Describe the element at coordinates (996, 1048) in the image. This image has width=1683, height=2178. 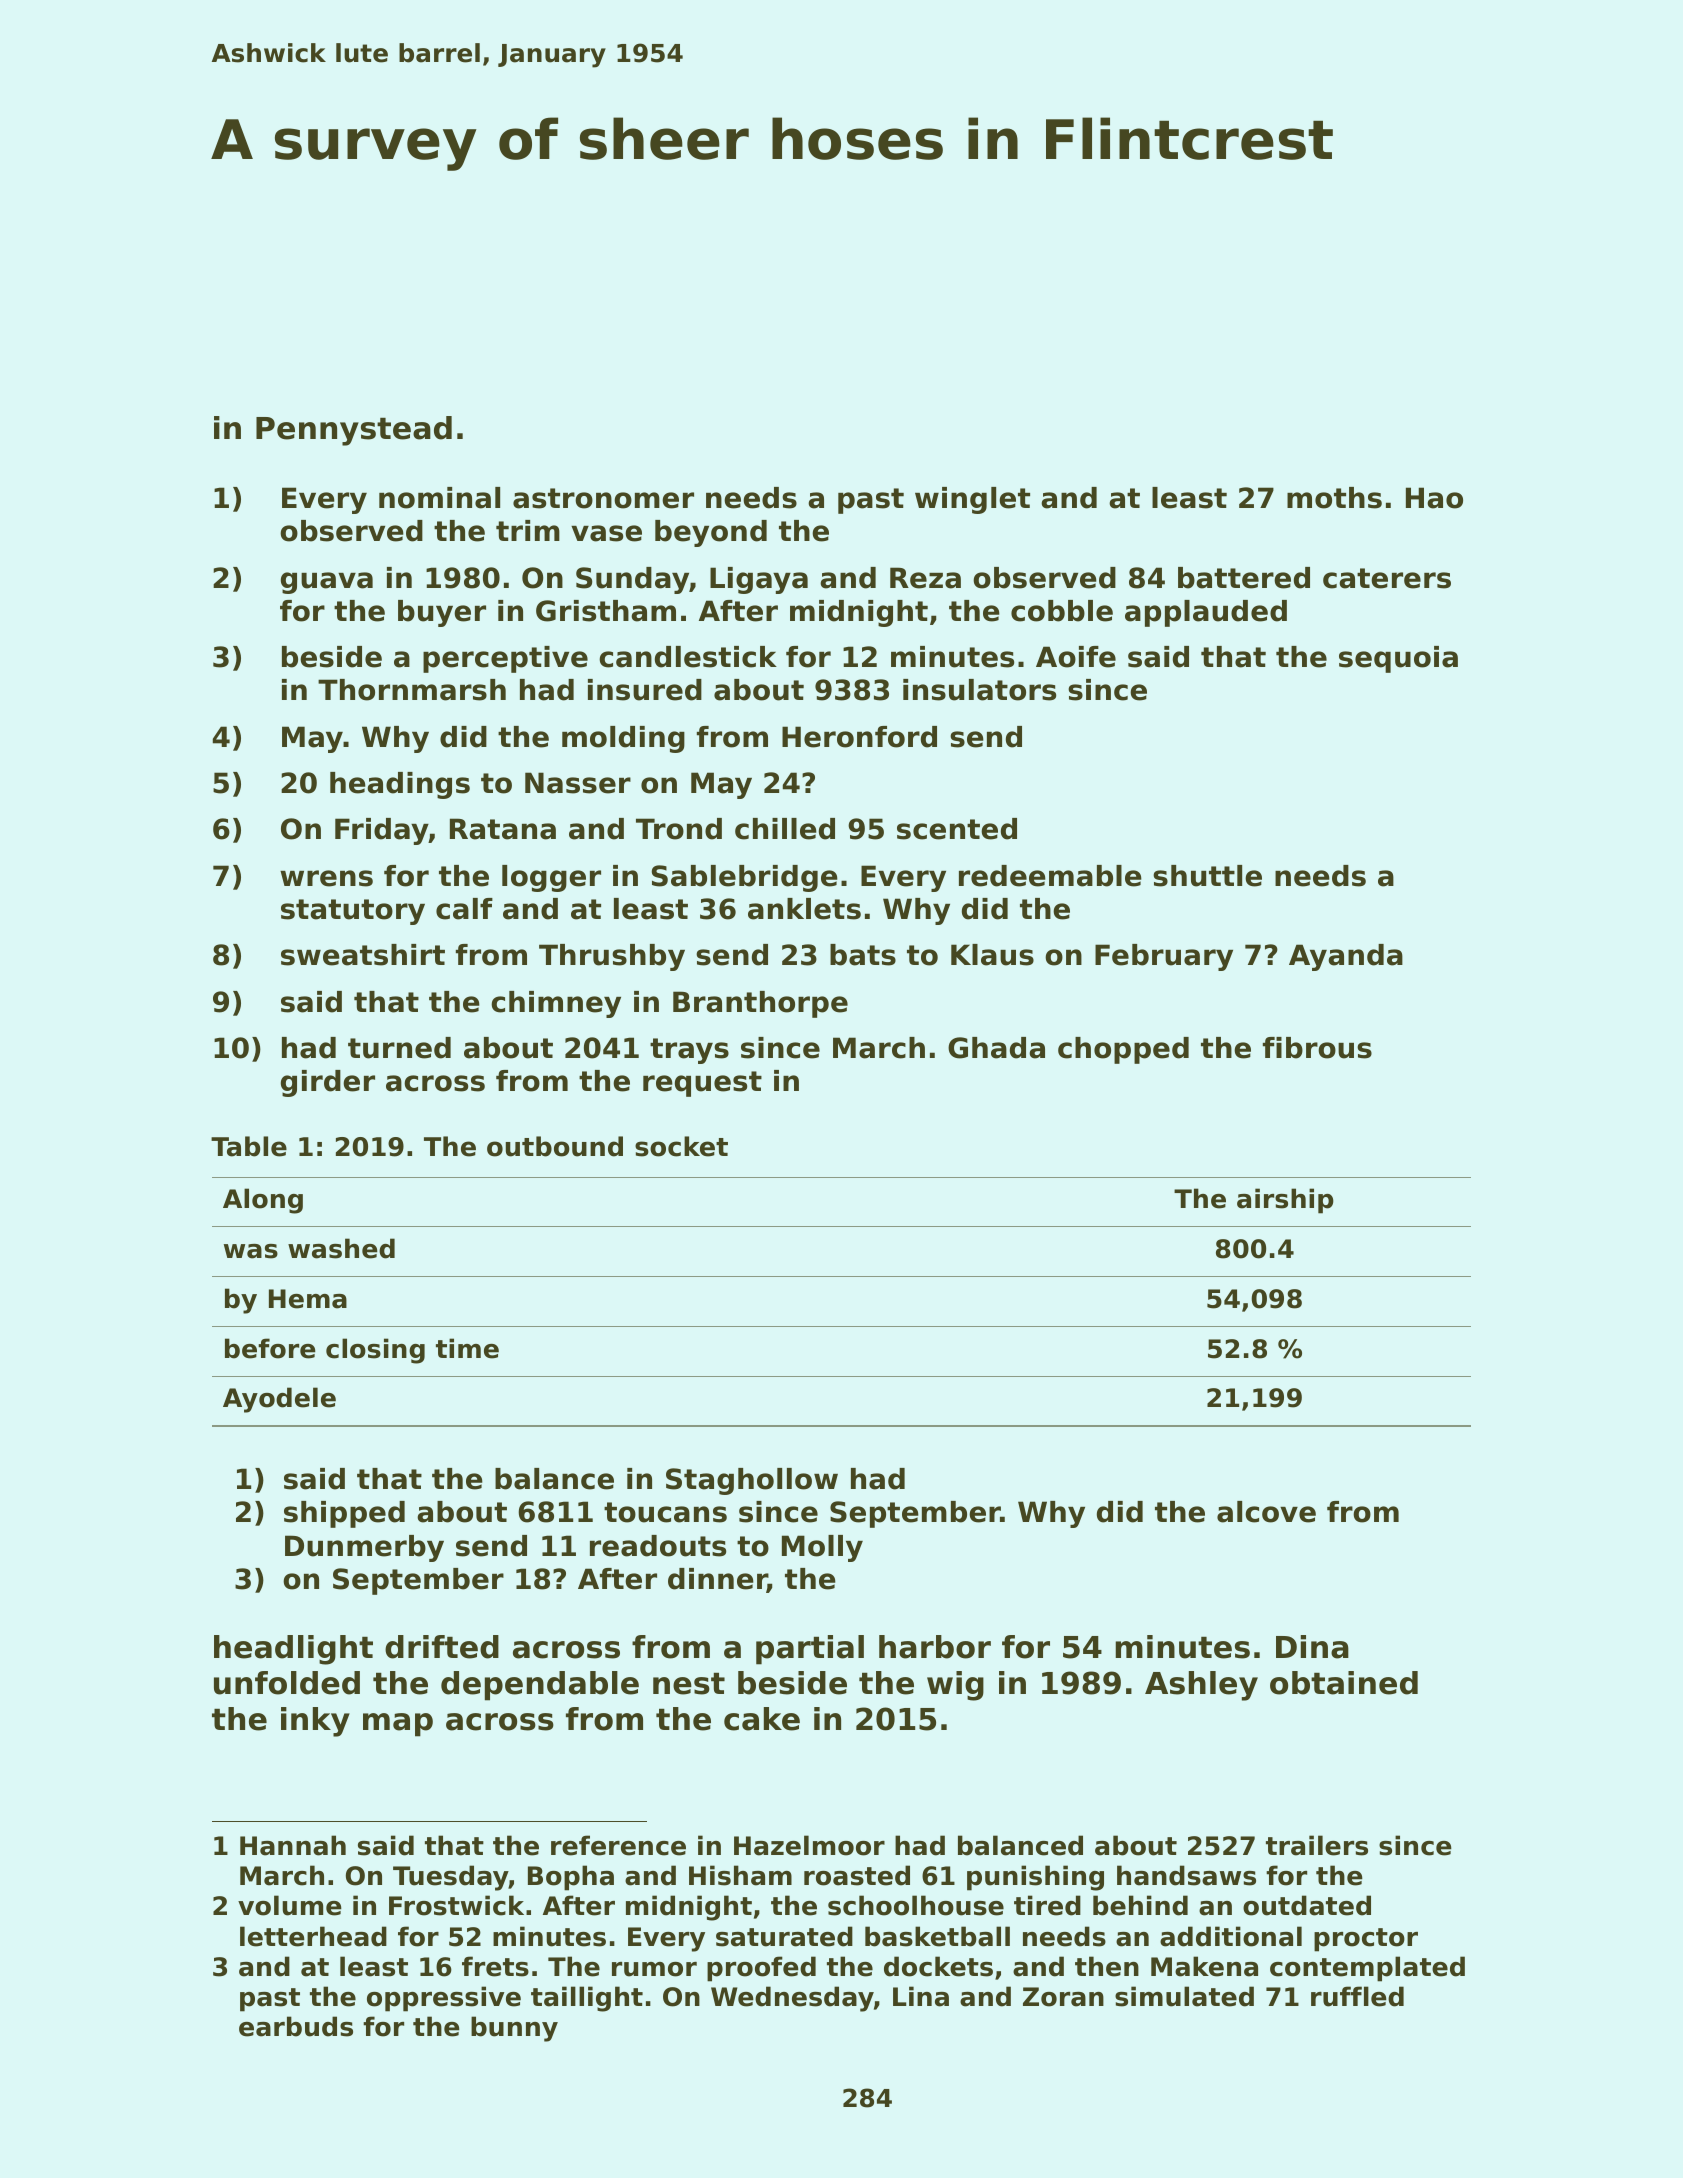
I see `Ghada` at that location.
